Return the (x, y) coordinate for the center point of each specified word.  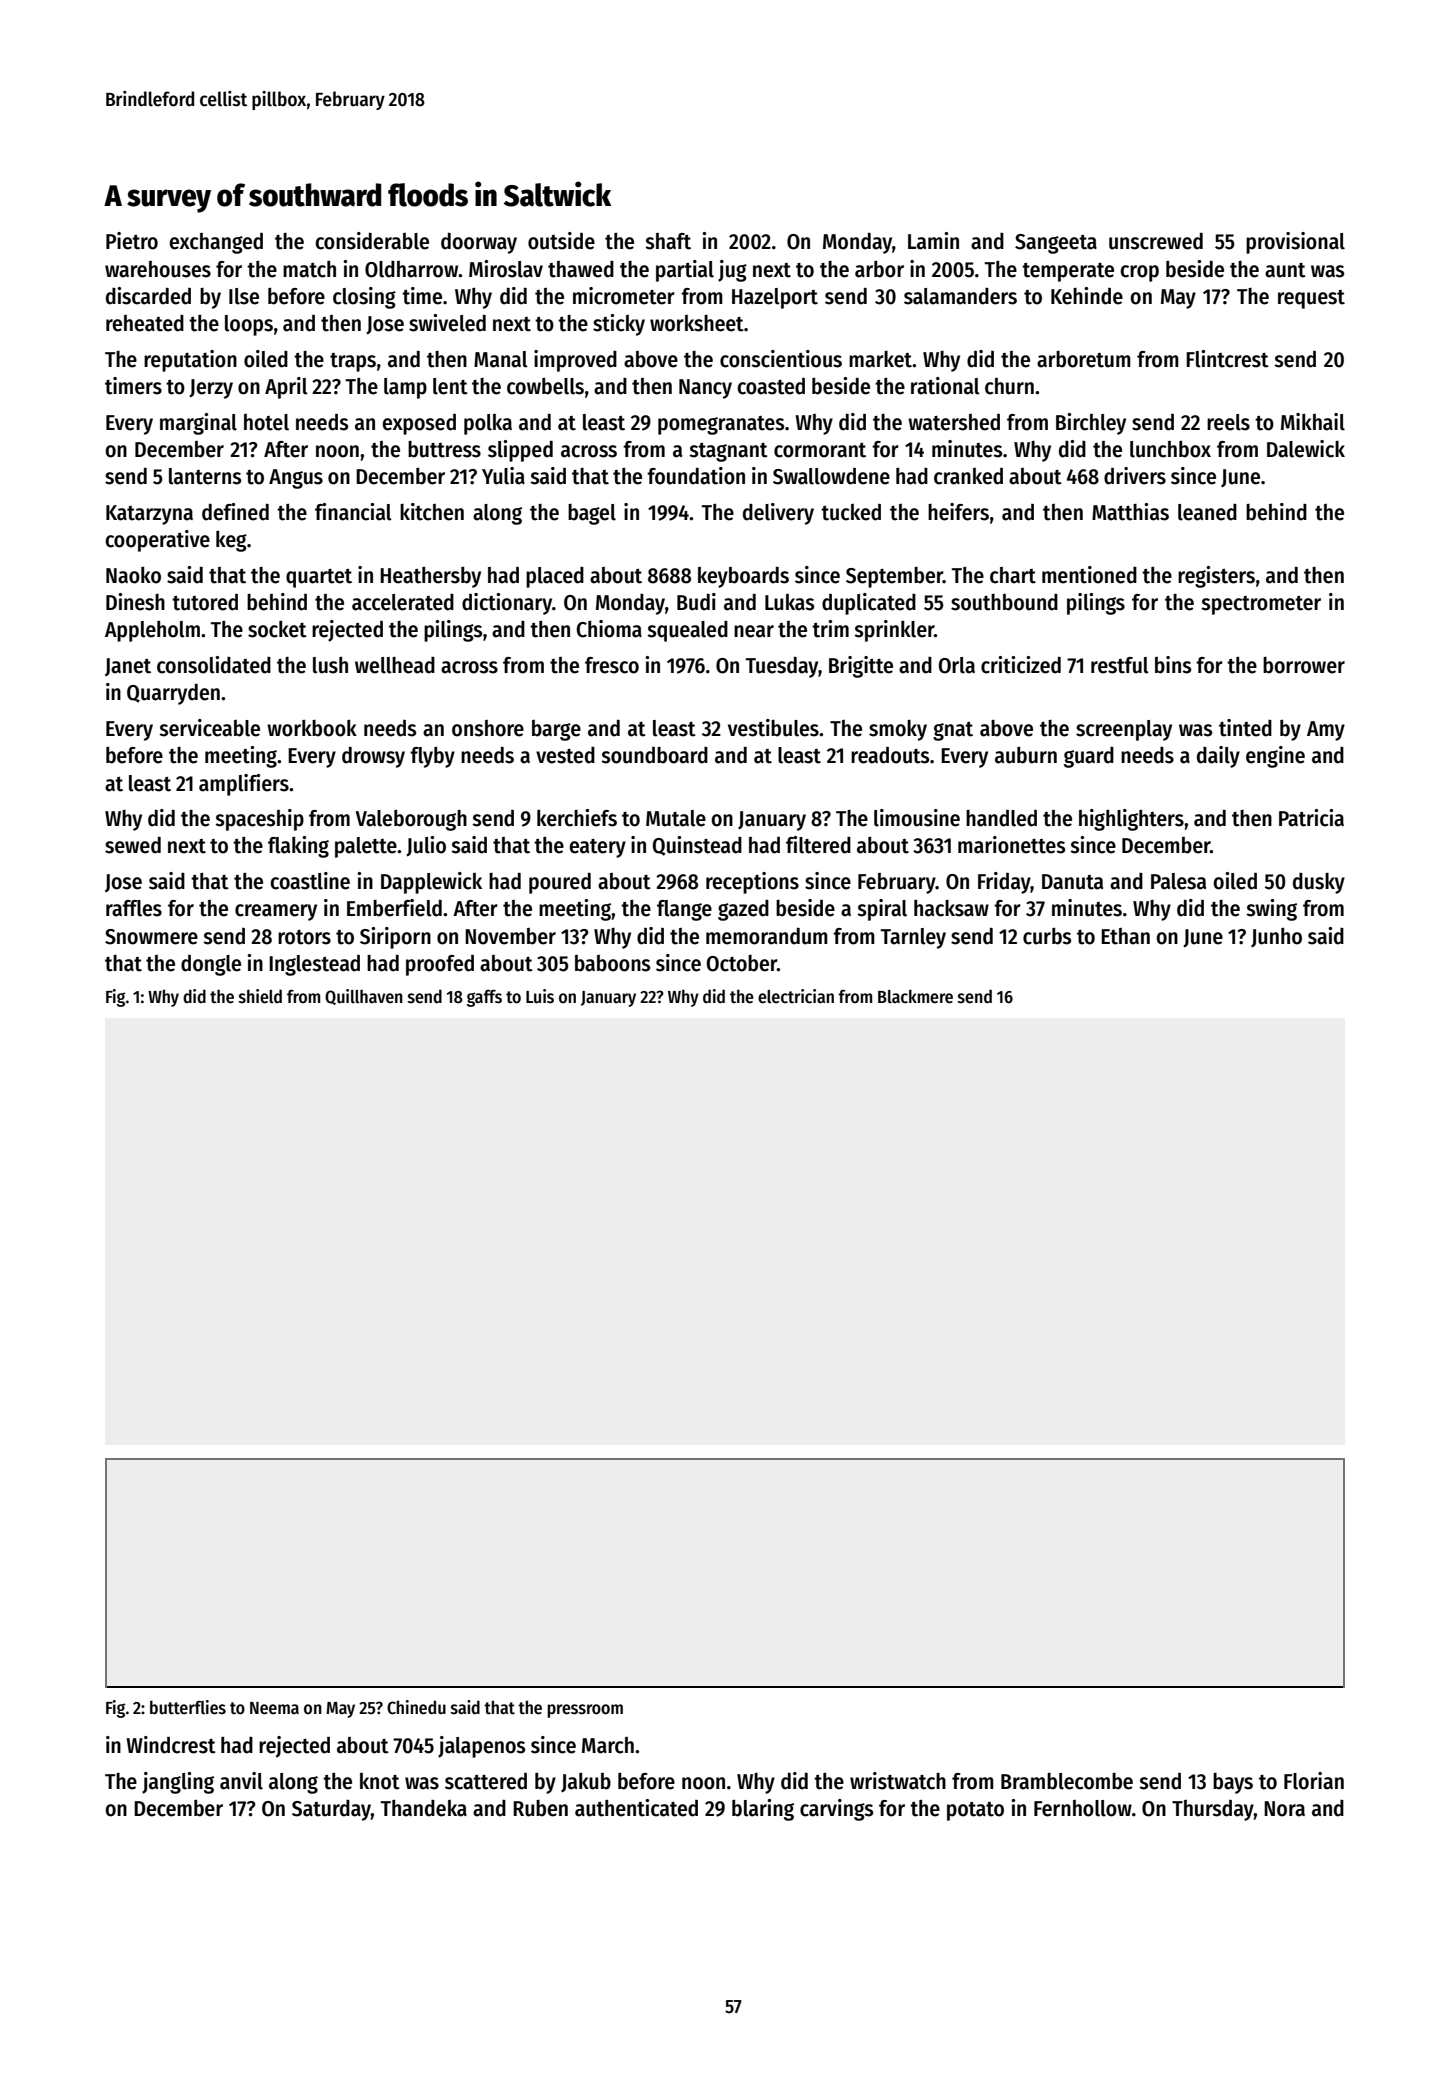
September (894, 577)
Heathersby (430, 577)
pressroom (585, 1711)
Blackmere (915, 996)
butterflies (188, 1707)
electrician (796, 996)
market (880, 359)
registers (1216, 577)
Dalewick (1306, 449)
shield (260, 996)
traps (353, 362)
